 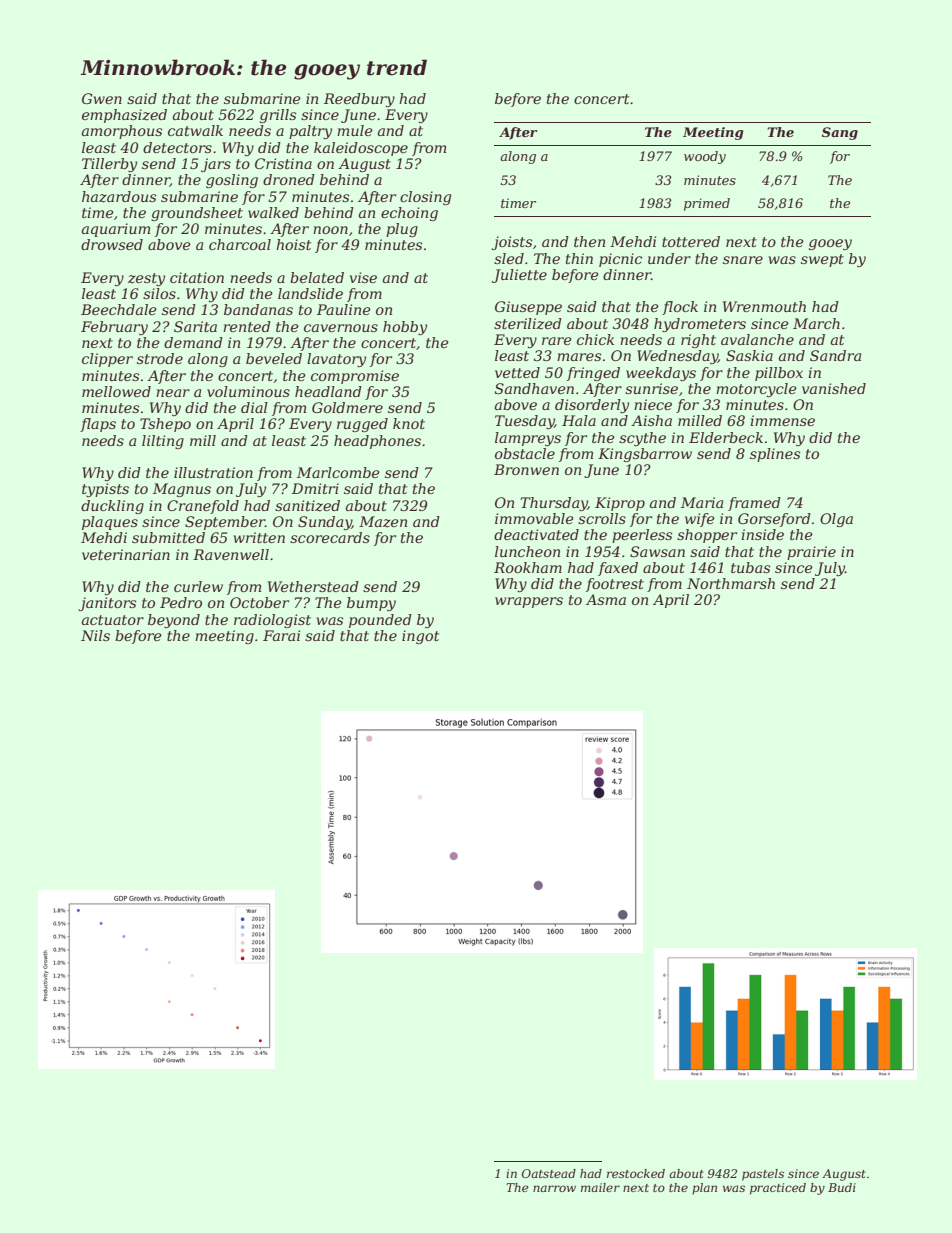 What do you see at coordinates (281, 635) in the screenshot?
I see `Farai` at bounding box center [281, 635].
